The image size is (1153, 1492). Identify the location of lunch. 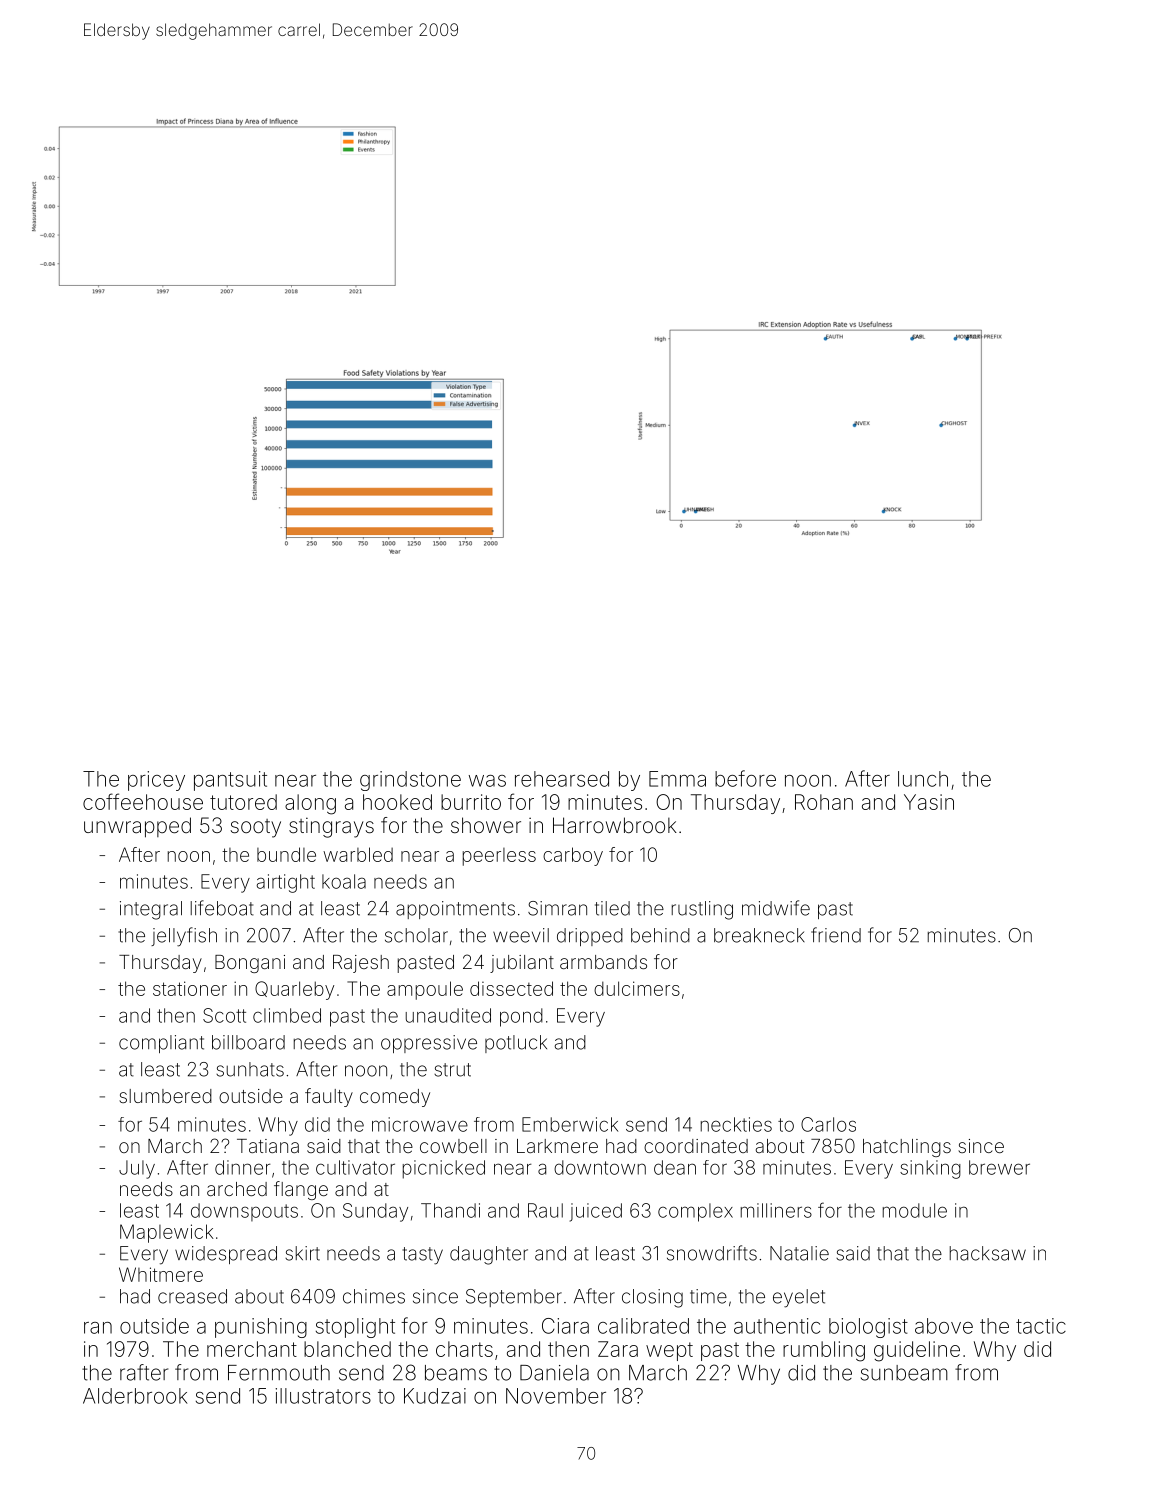
(923, 779).
